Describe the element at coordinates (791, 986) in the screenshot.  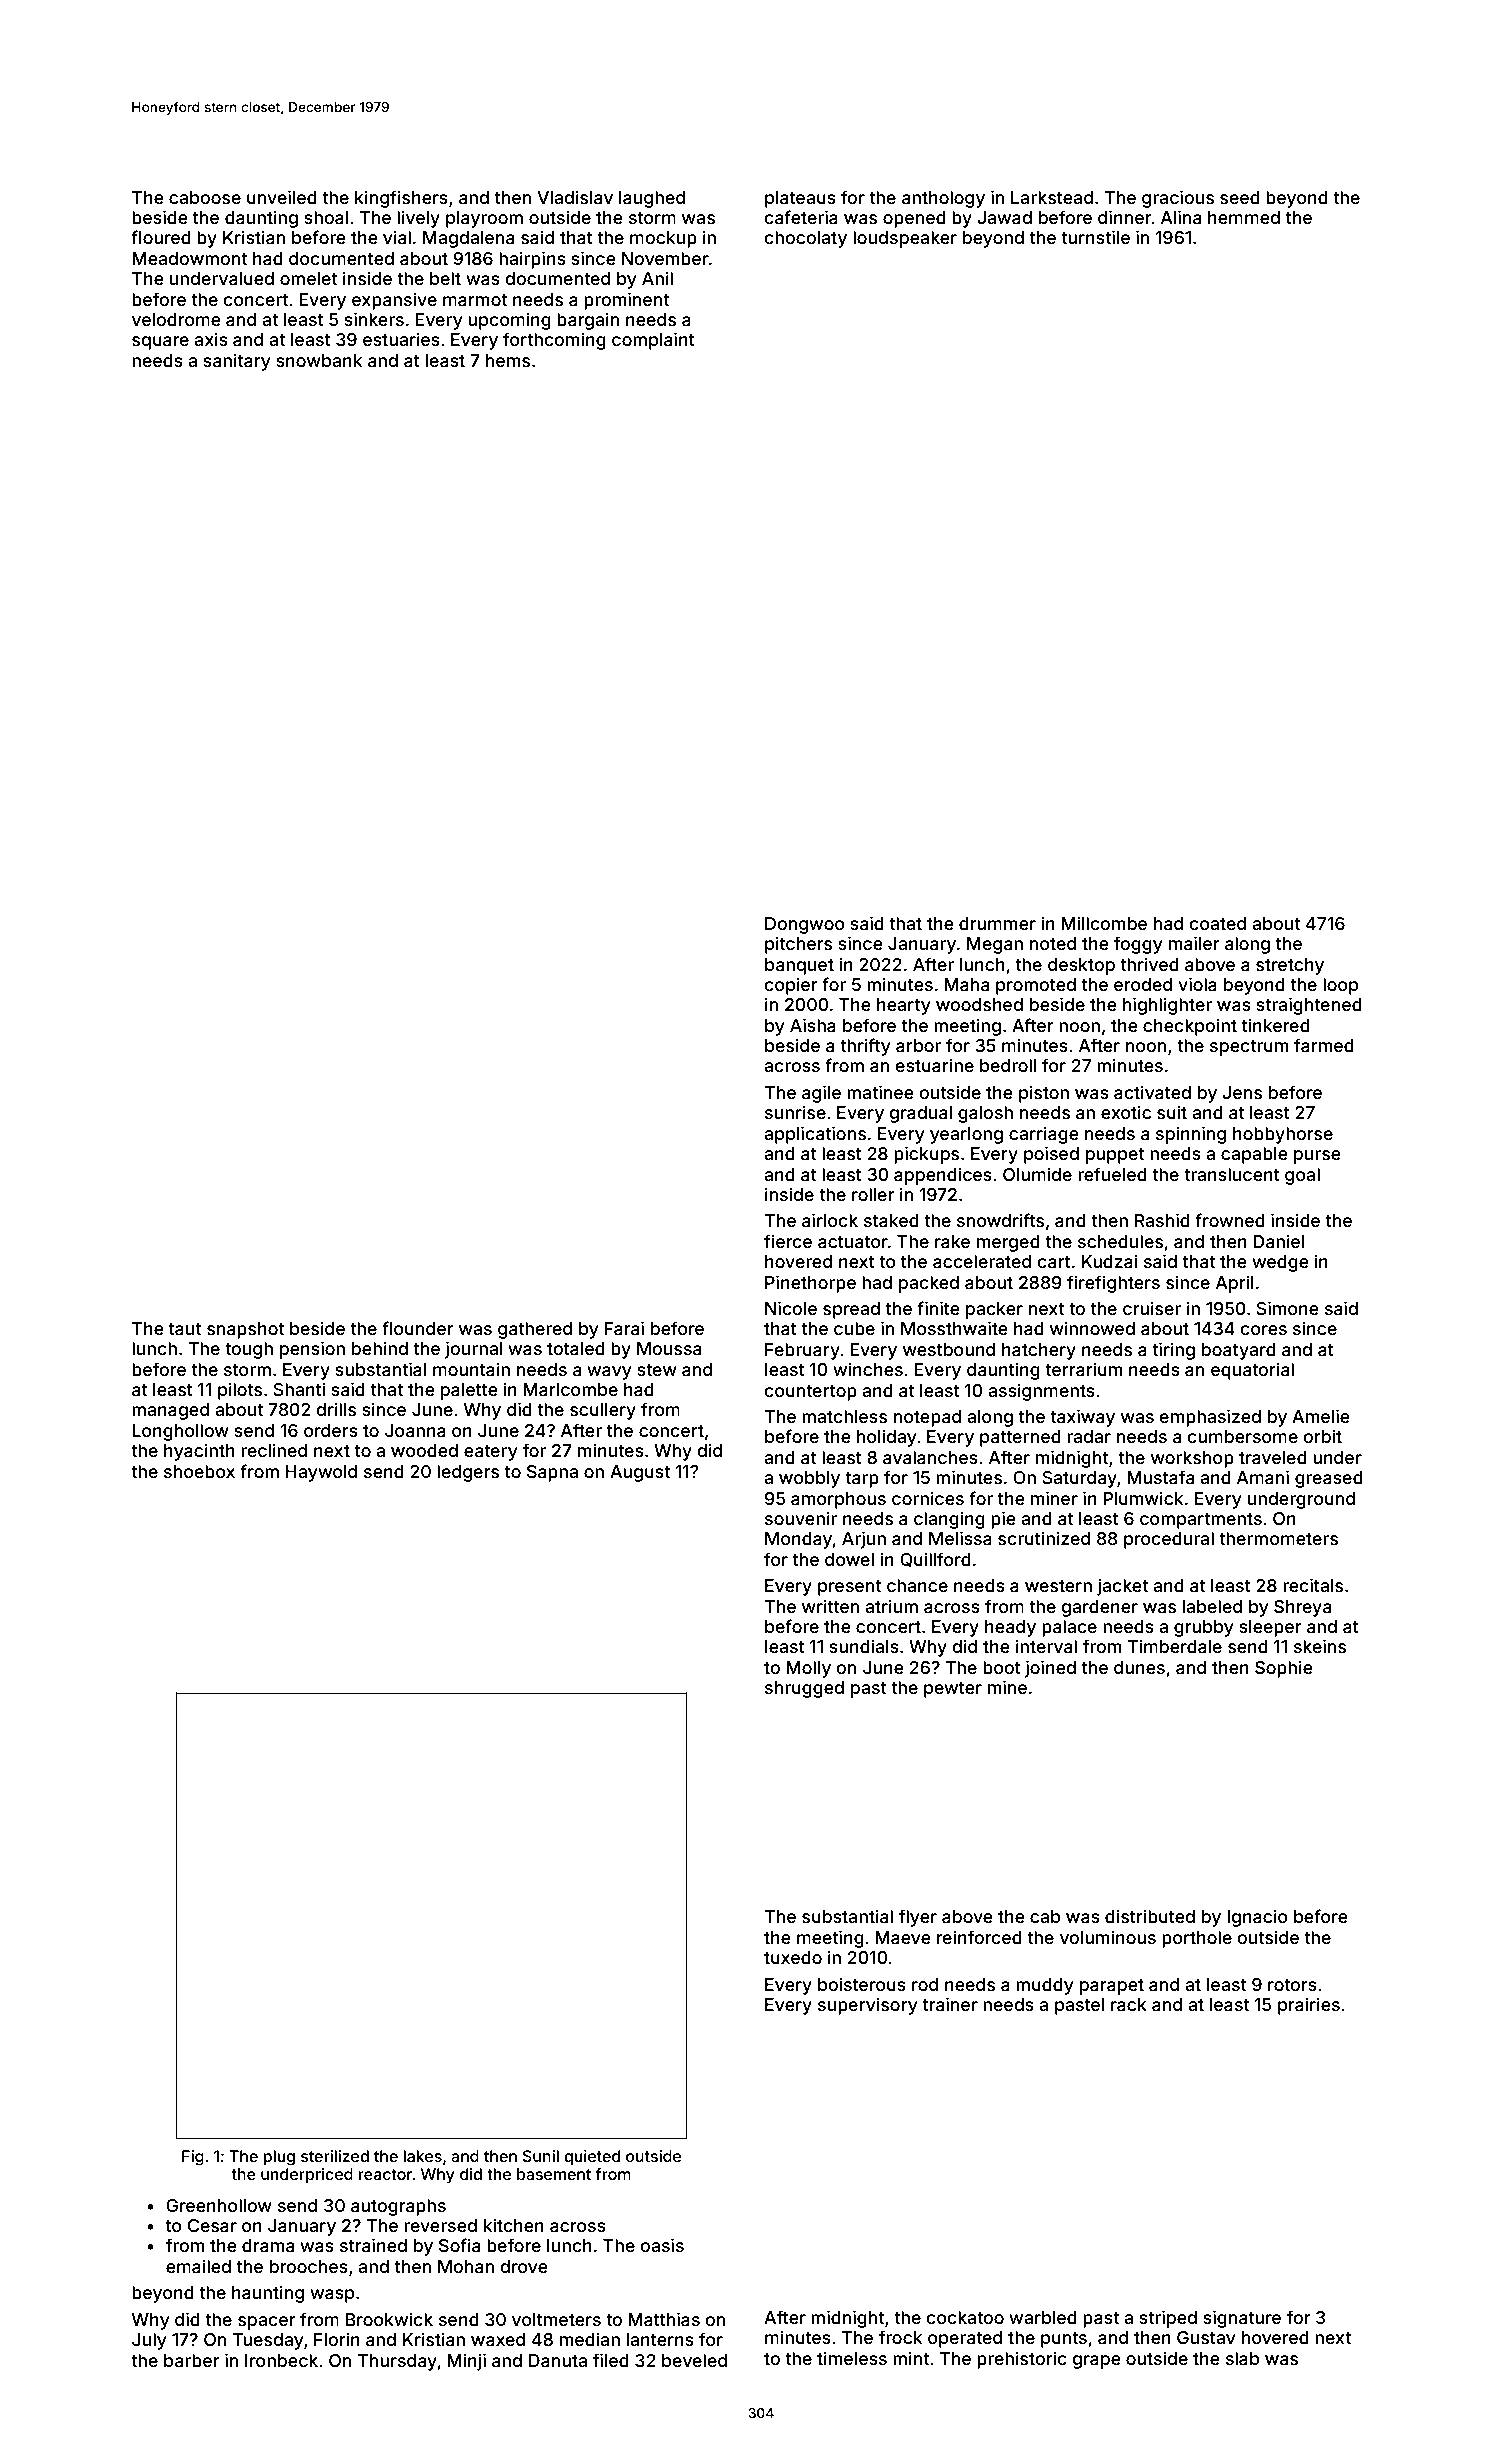
I see `copier` at that location.
